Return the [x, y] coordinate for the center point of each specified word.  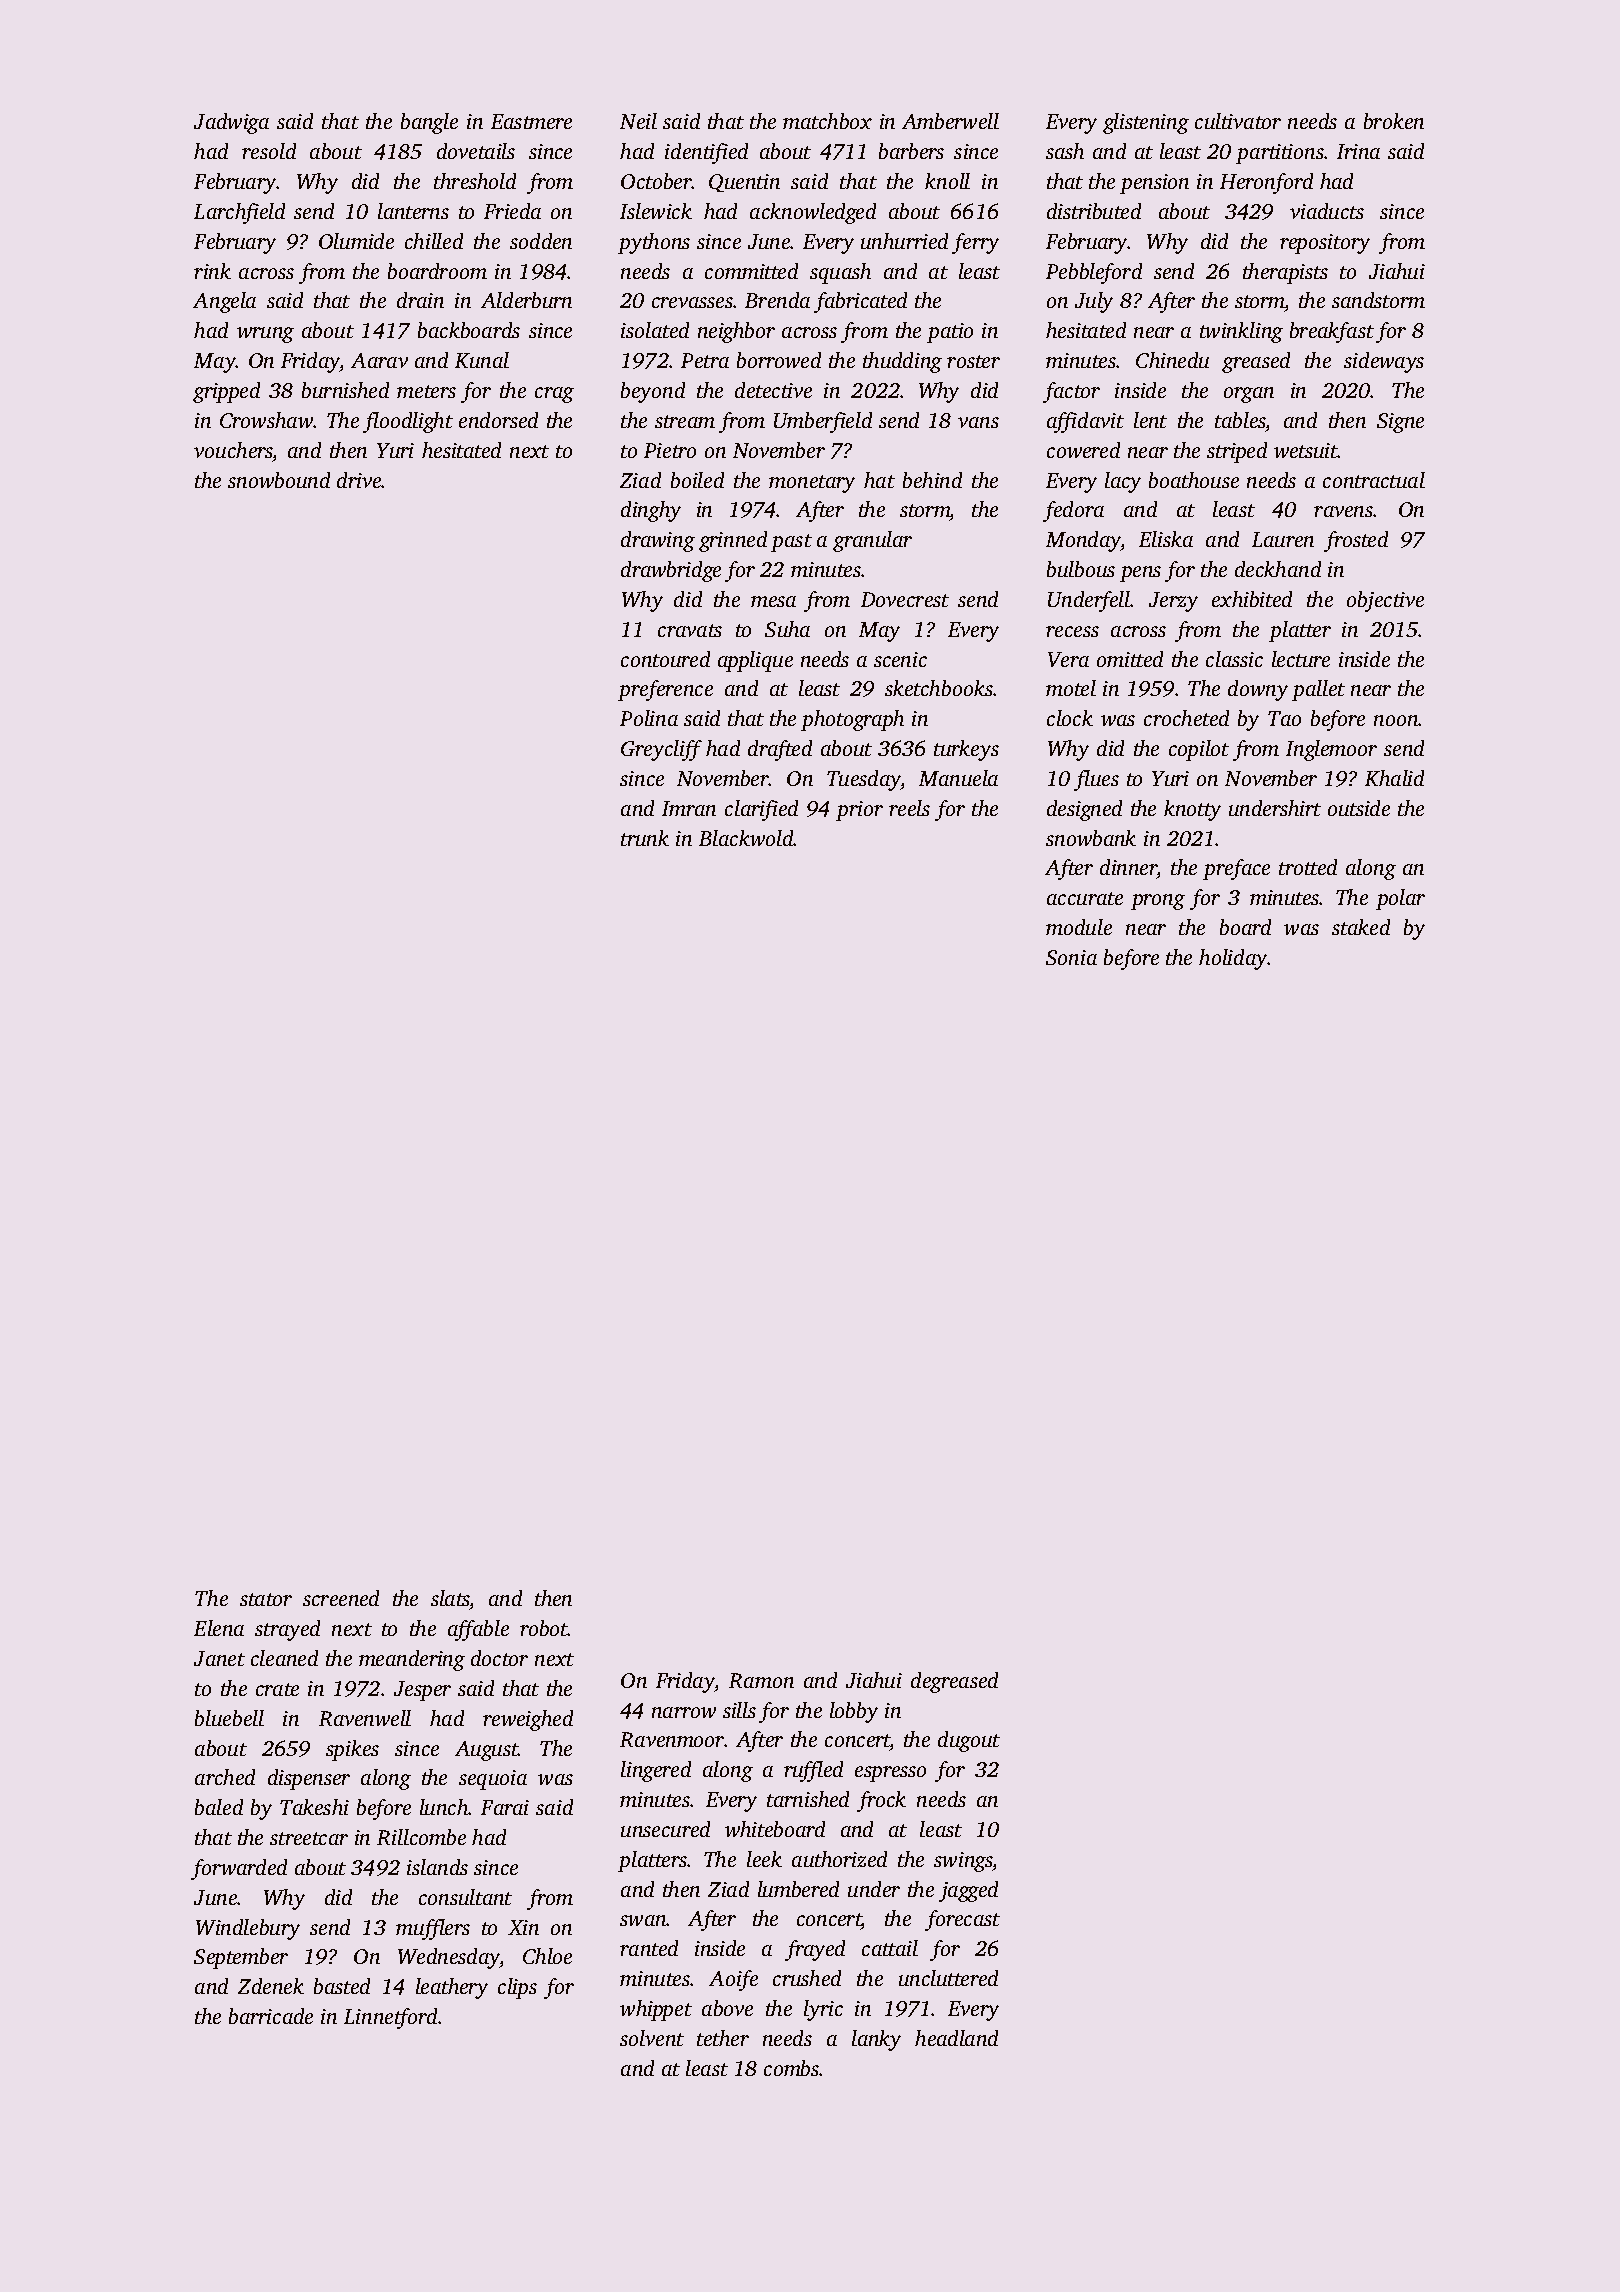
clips [517, 1988]
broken [1394, 121]
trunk [645, 838]
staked [1361, 927]
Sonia [1071, 957]
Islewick [656, 211]
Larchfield [239, 213]
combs [792, 2068]
